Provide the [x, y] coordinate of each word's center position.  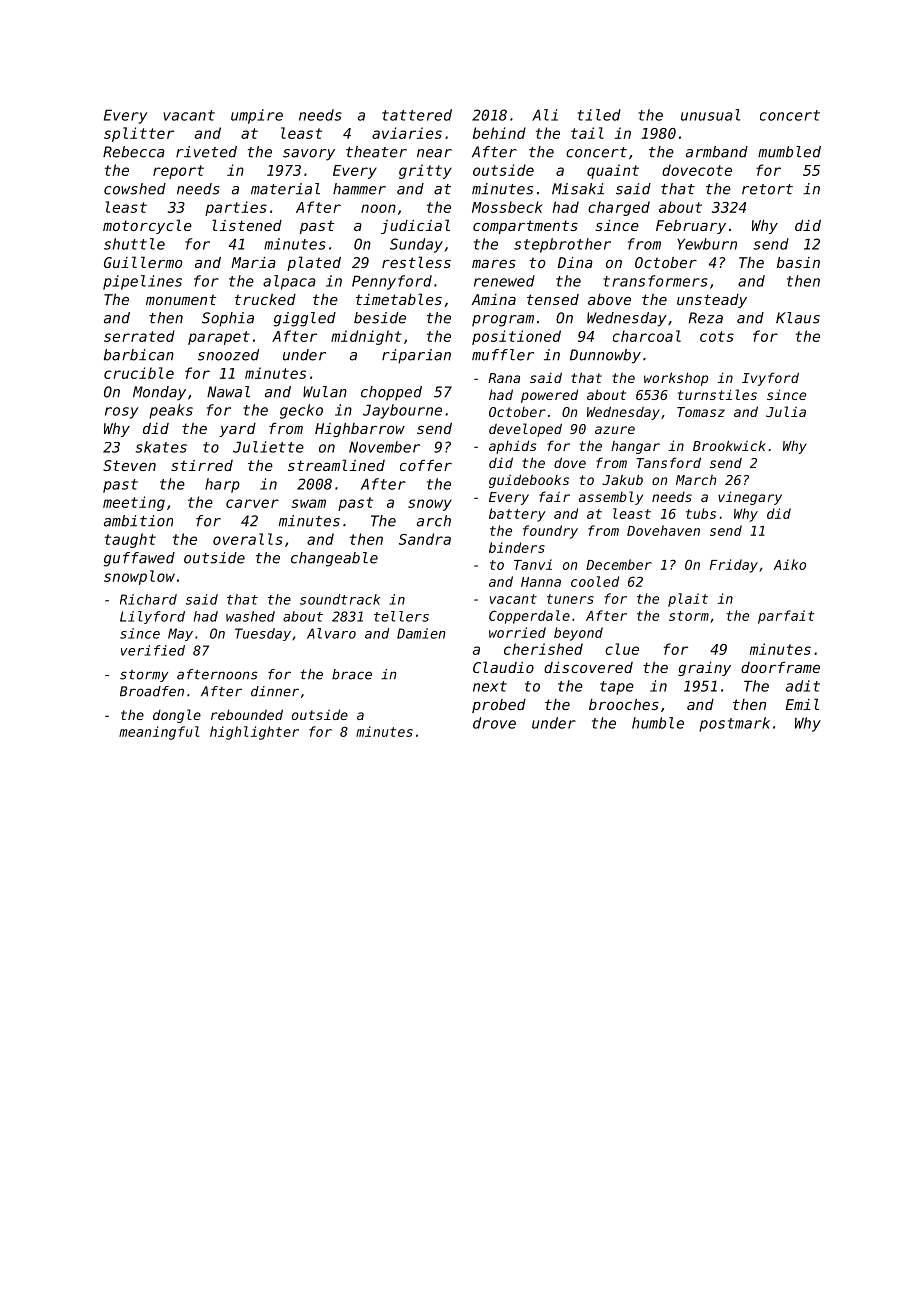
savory [309, 155]
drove [494, 723]
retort [767, 189]
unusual [710, 115]
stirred [202, 465]
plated [314, 263]
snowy [430, 505]
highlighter [254, 733]
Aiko [790, 564]
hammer [359, 189]
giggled [305, 319]
